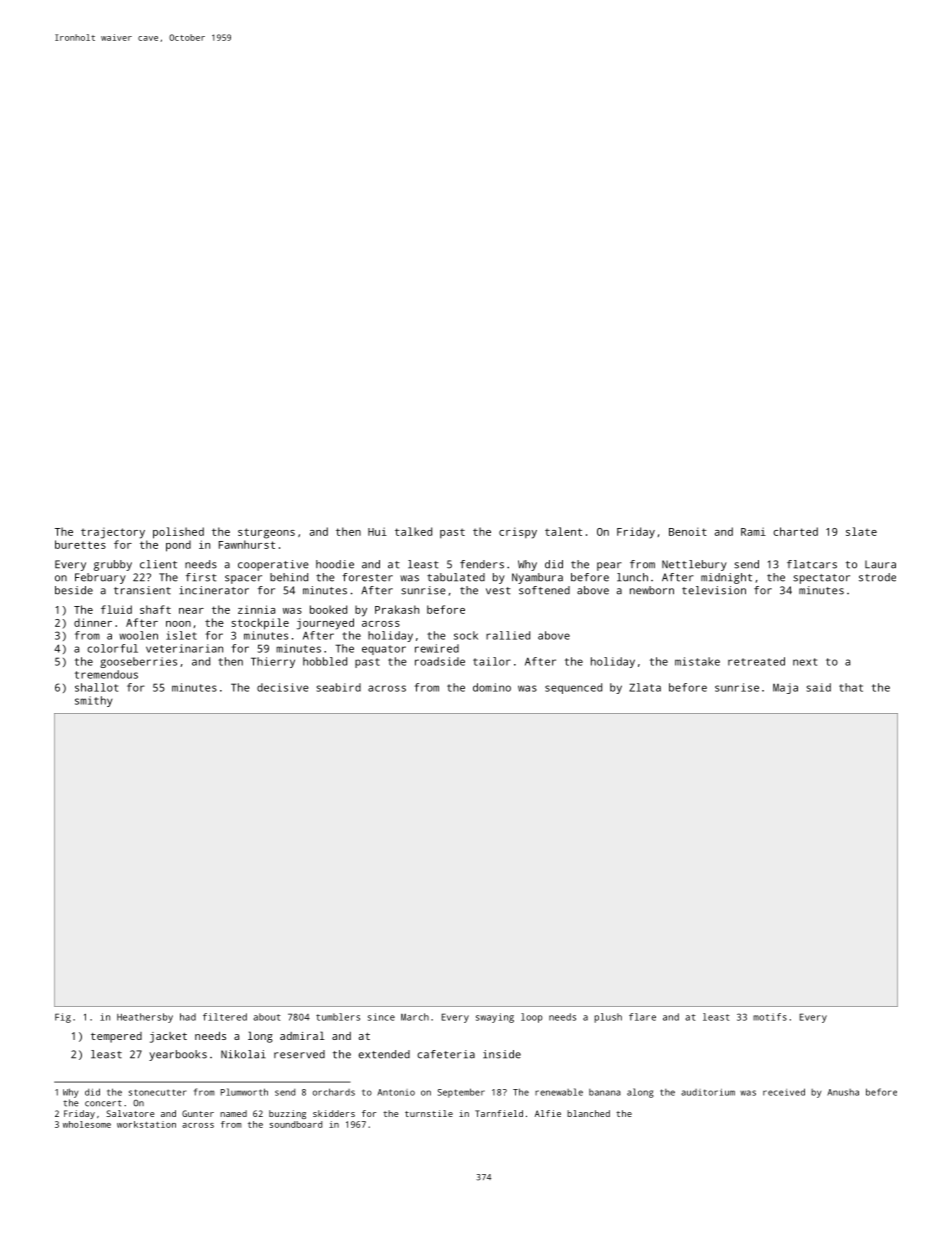 Image resolution: width=952 pixels, height=1233 pixels. What do you see at coordinates (573, 688) in the page?
I see `sequenced` at bounding box center [573, 688].
